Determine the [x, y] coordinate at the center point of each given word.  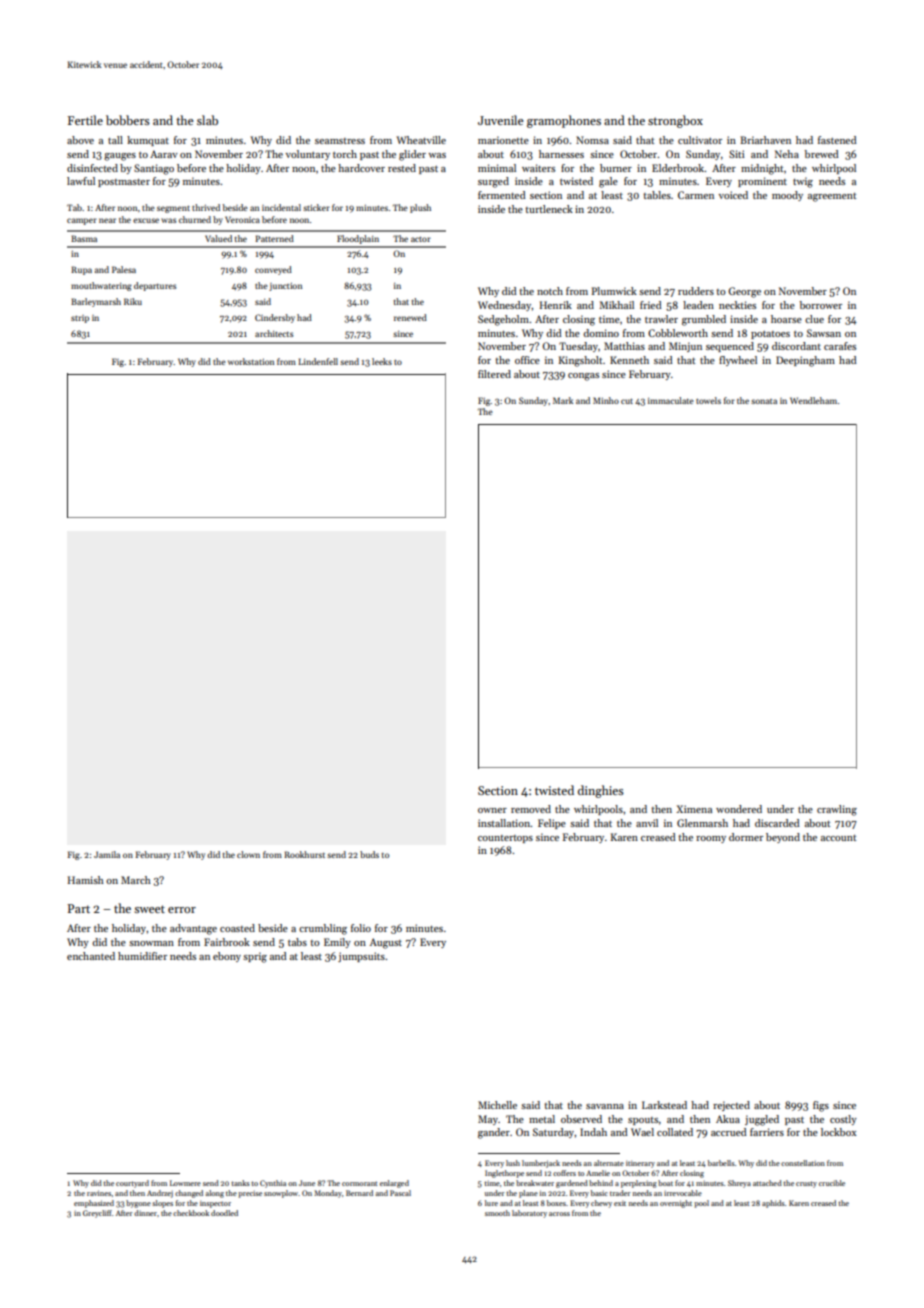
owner [492, 810]
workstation [251, 361]
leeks [382, 361]
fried [651, 305]
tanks [240, 1183]
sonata [764, 401]
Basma [84, 238]
